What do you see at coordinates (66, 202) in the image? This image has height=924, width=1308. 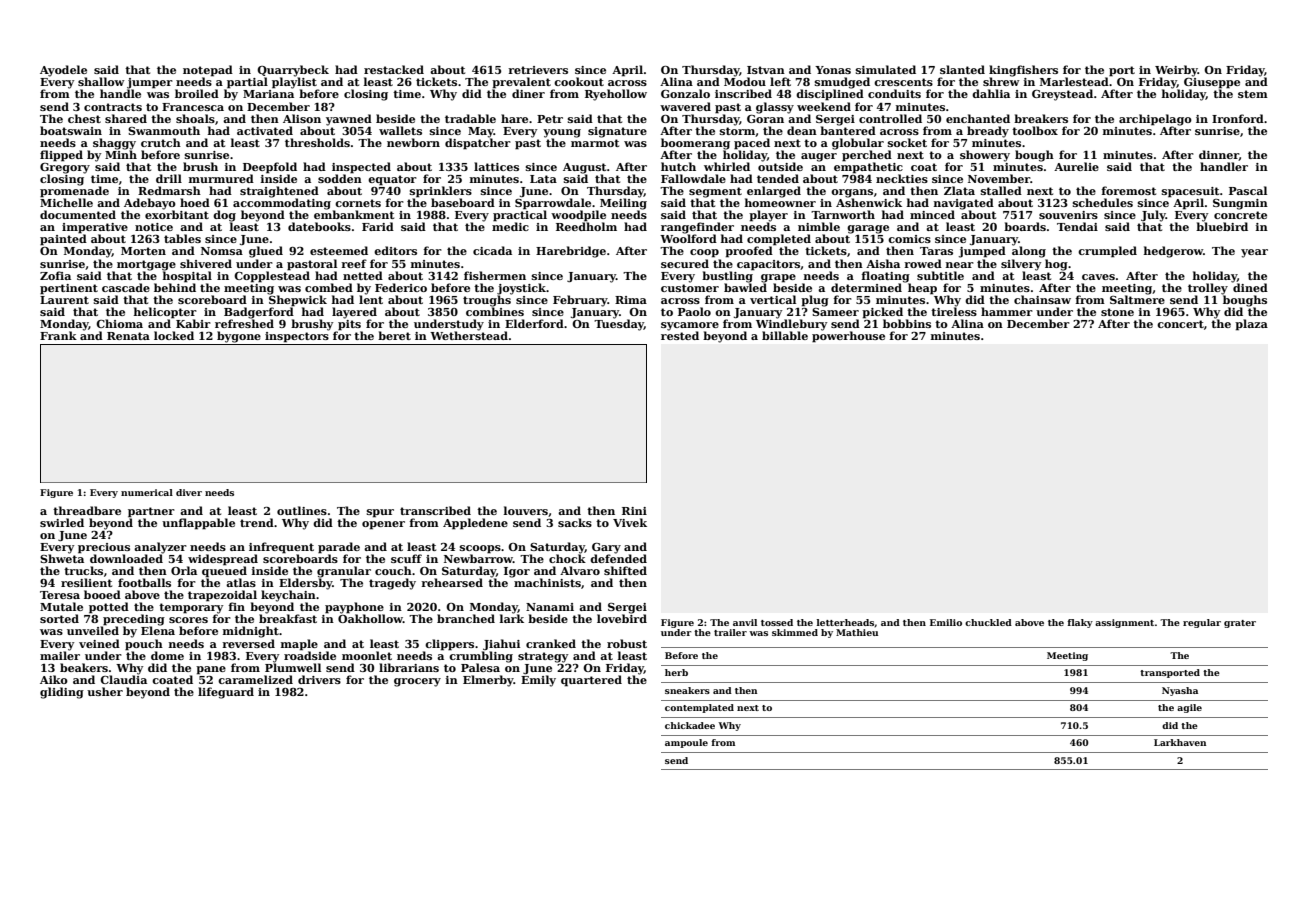 I see `Michelle` at bounding box center [66, 202].
